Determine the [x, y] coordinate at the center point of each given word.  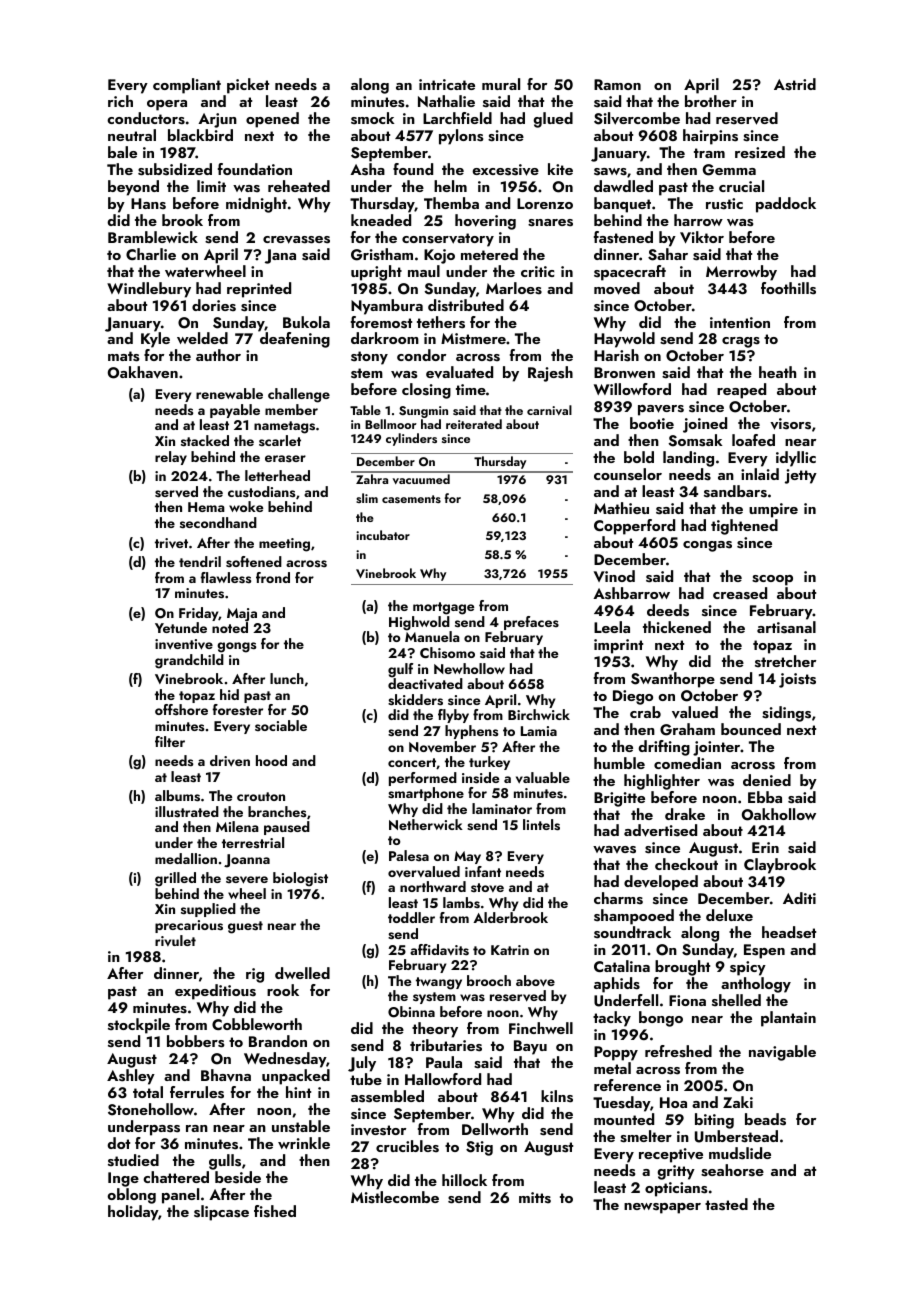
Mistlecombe [395, 1197]
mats [123, 356]
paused [287, 828]
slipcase [221, 1213]
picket [248, 86]
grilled [175, 879]
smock [372, 118]
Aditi [799, 898]
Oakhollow [779, 814]
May [467, 857]
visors [790, 424]
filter [170, 741]
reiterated [474, 424]
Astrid [795, 84]
